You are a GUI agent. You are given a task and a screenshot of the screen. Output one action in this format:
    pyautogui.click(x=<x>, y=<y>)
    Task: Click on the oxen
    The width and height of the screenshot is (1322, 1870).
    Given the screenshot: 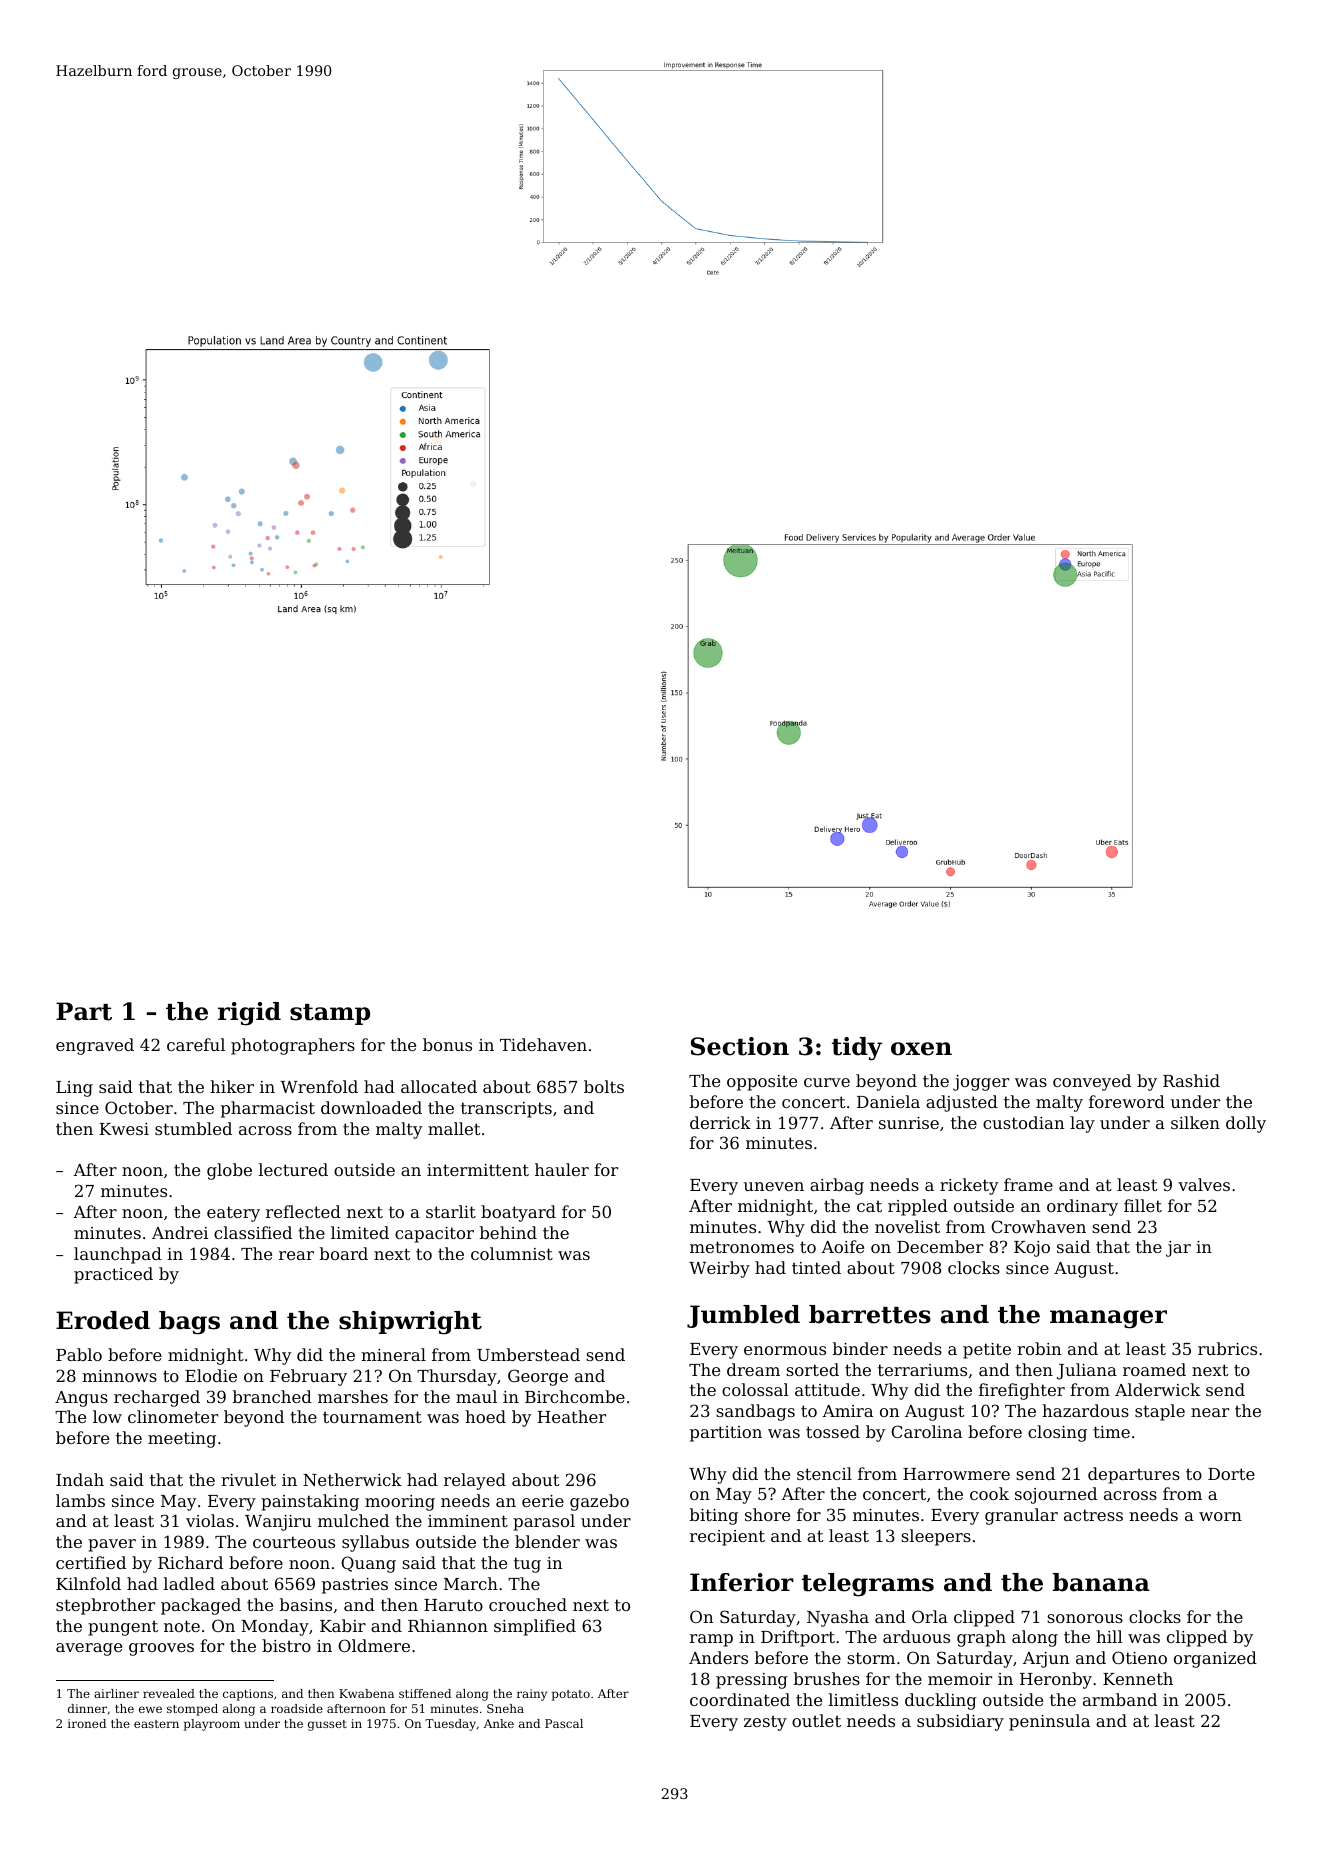 What is the action you would take?
    pyautogui.click(x=921, y=1049)
